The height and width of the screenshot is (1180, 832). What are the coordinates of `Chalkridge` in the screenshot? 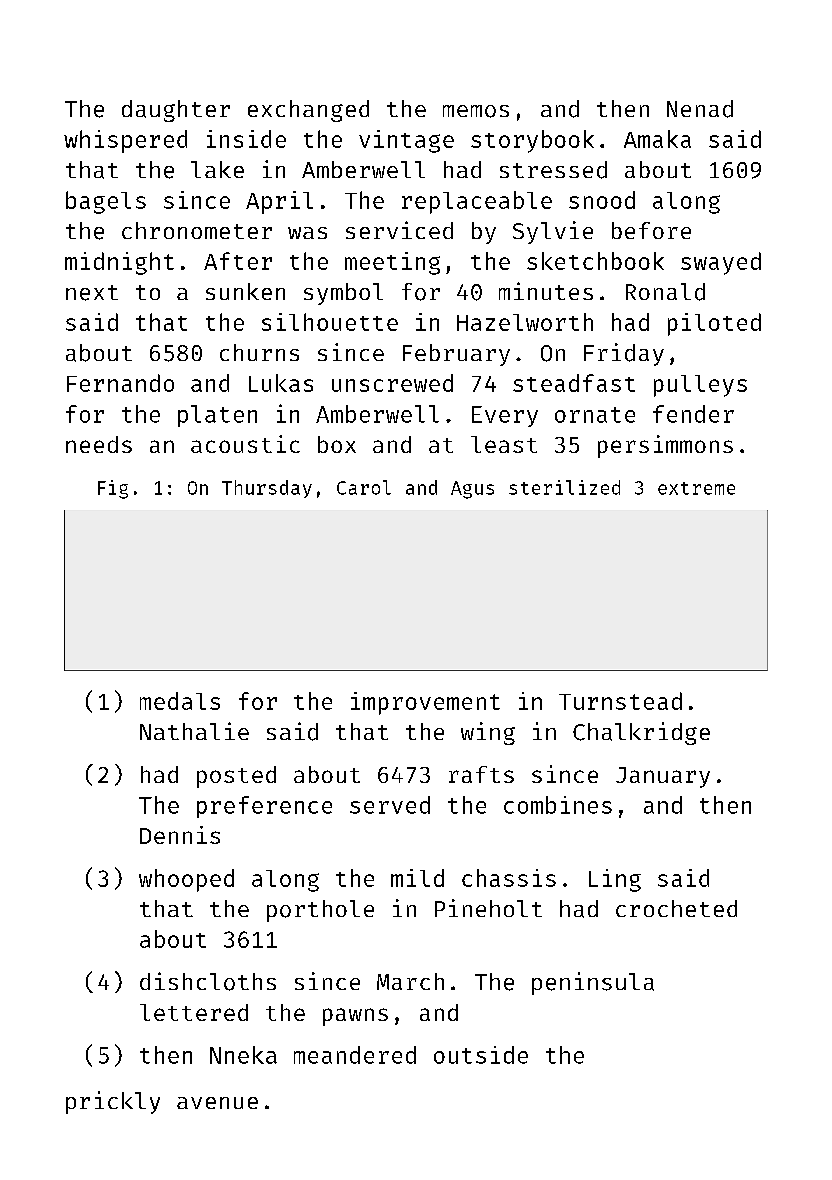 It's located at (641, 733).
